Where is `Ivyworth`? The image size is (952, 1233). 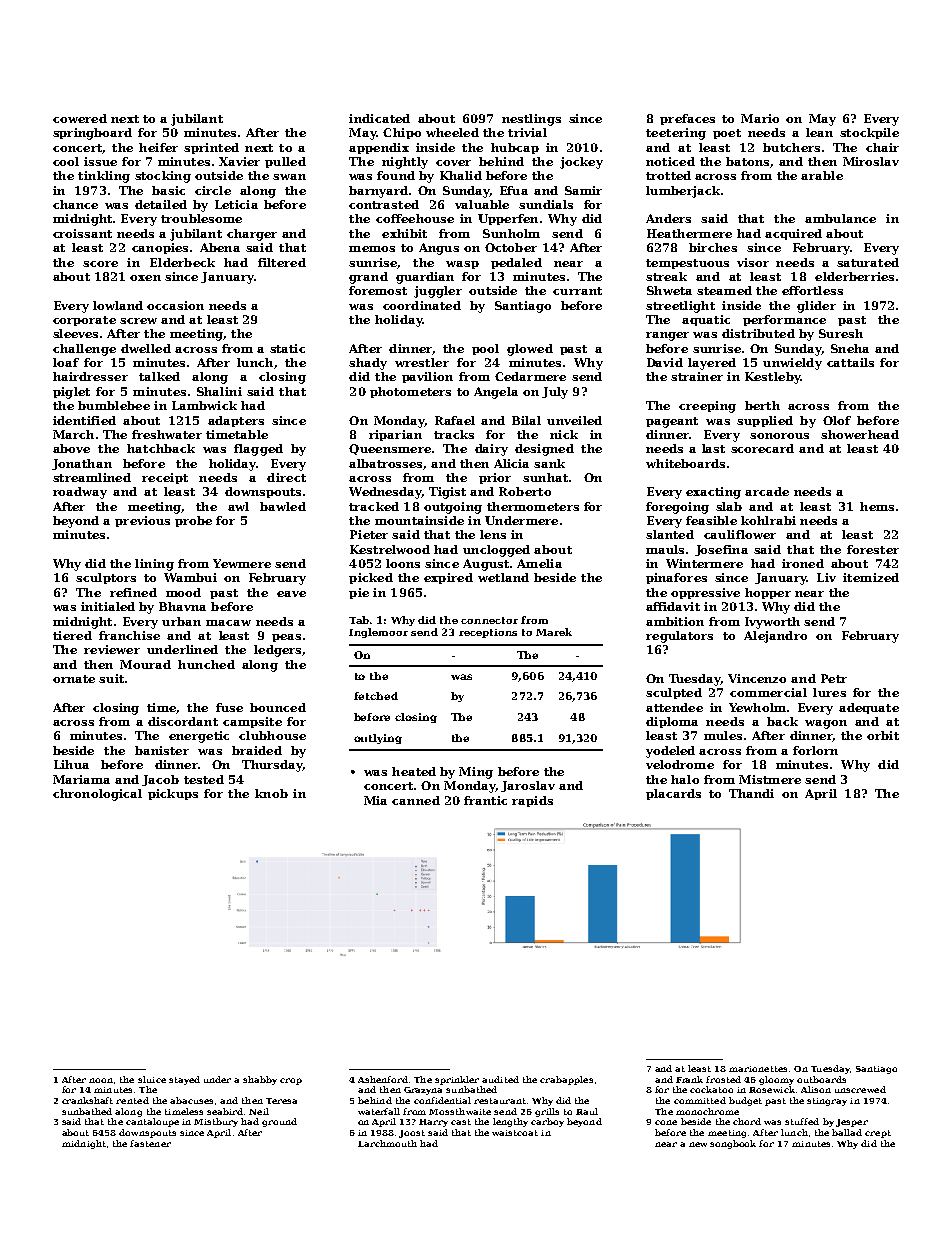
Ivyworth is located at coordinates (772, 623).
